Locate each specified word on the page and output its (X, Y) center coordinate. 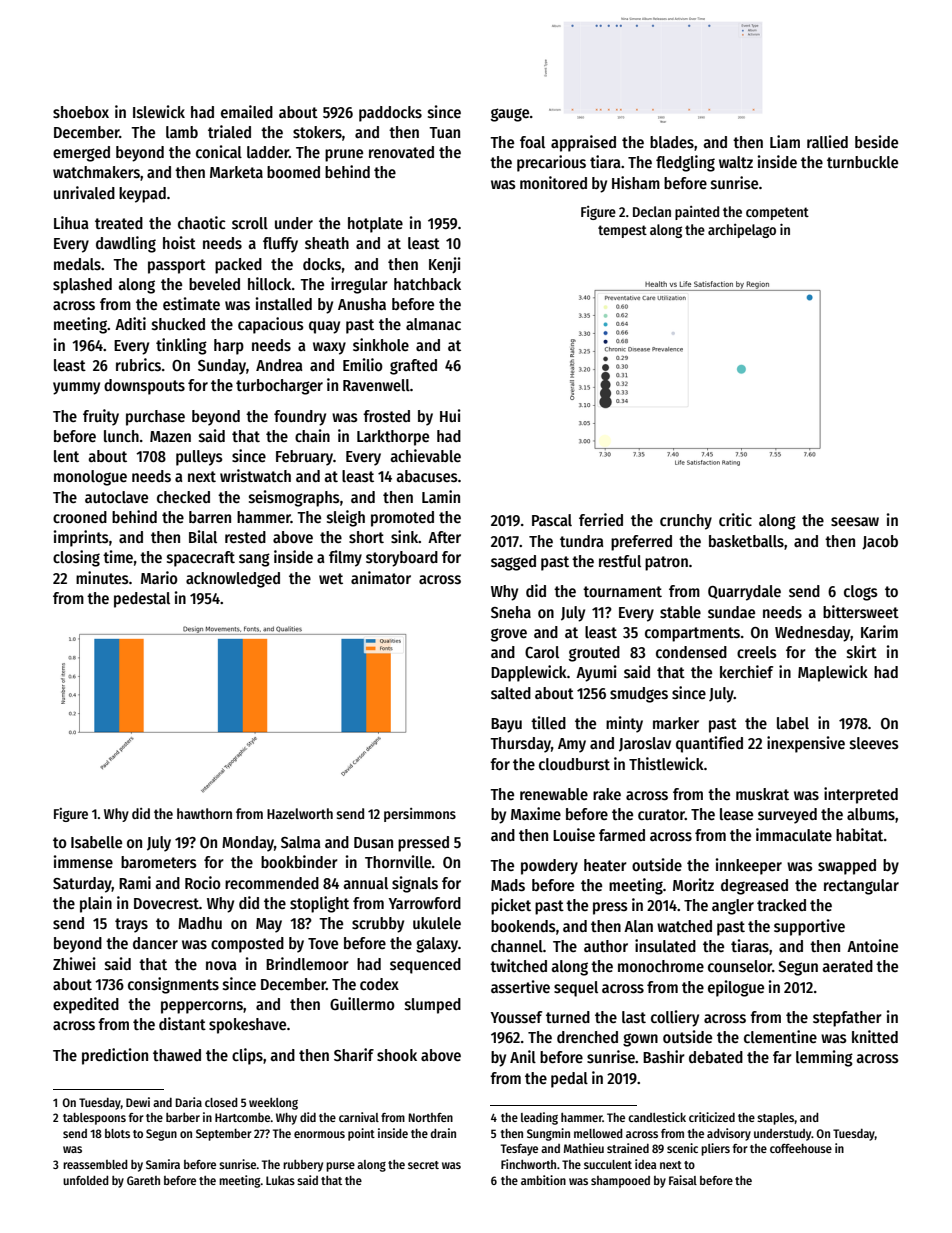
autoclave (116, 497)
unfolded (86, 1180)
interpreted (861, 795)
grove (509, 635)
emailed (247, 111)
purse (340, 1167)
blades (672, 142)
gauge (510, 115)
